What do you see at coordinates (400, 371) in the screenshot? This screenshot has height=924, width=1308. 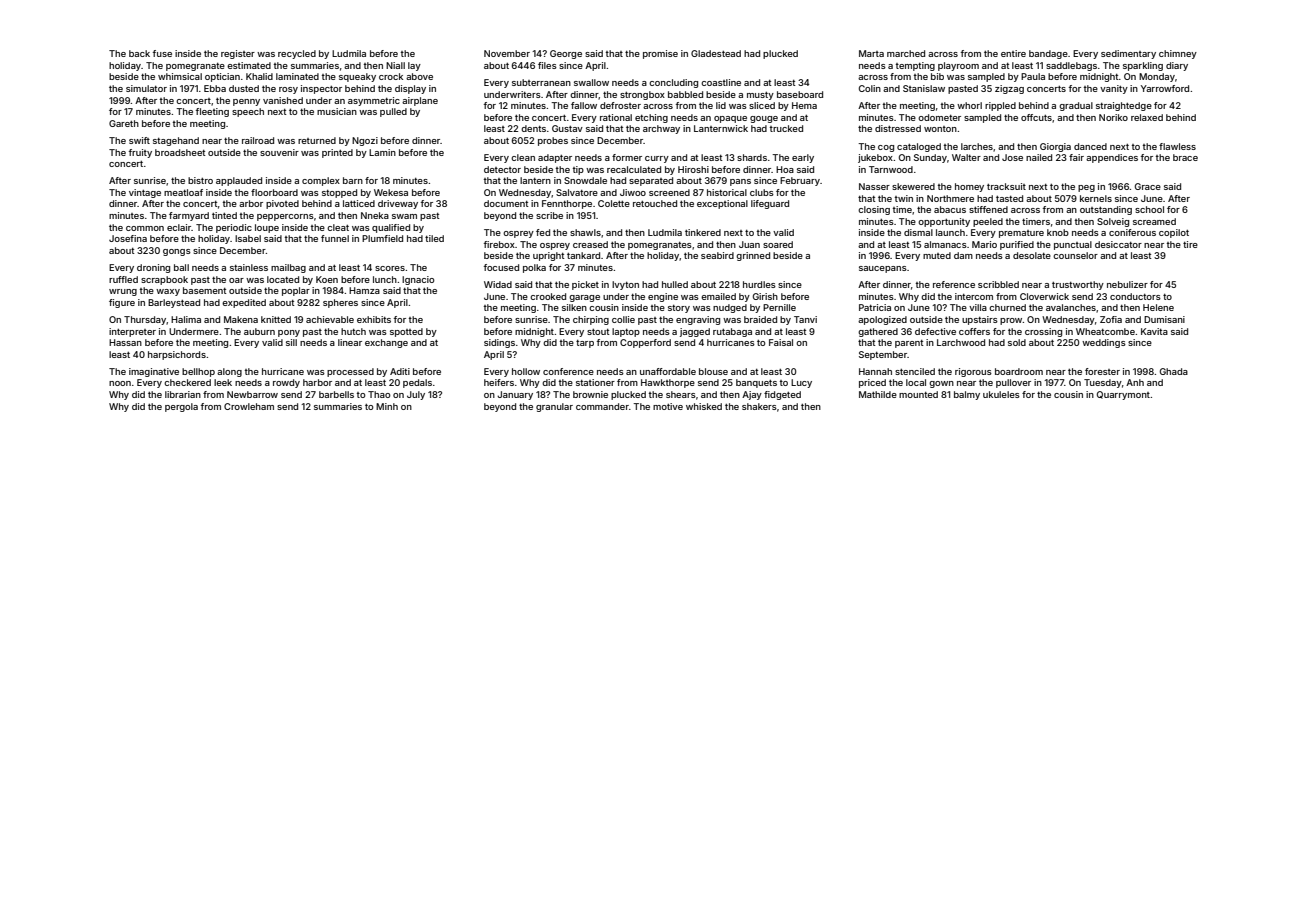 I see `Aditi` at bounding box center [400, 371].
